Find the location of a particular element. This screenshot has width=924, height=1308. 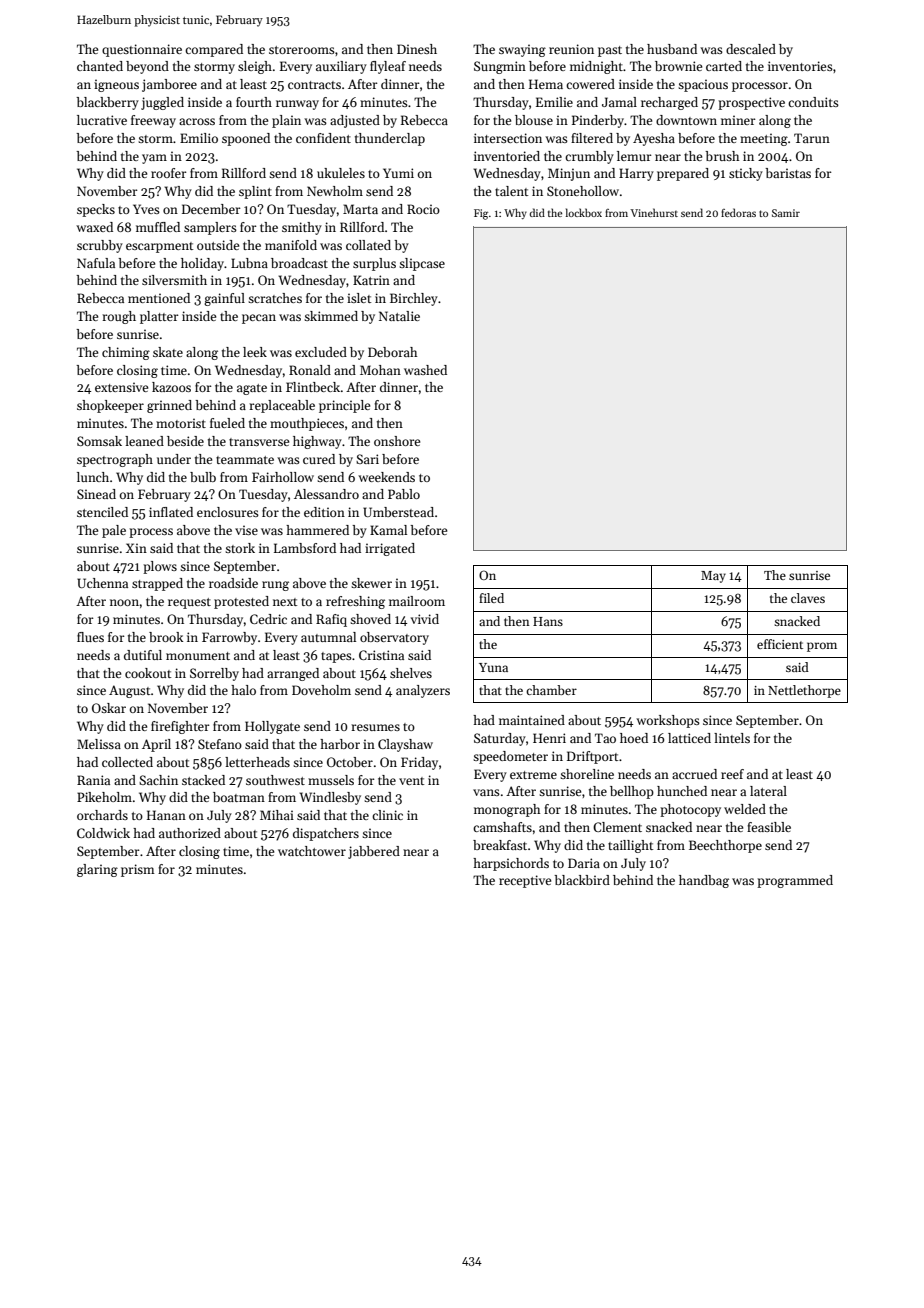

prism is located at coordinates (138, 870).
